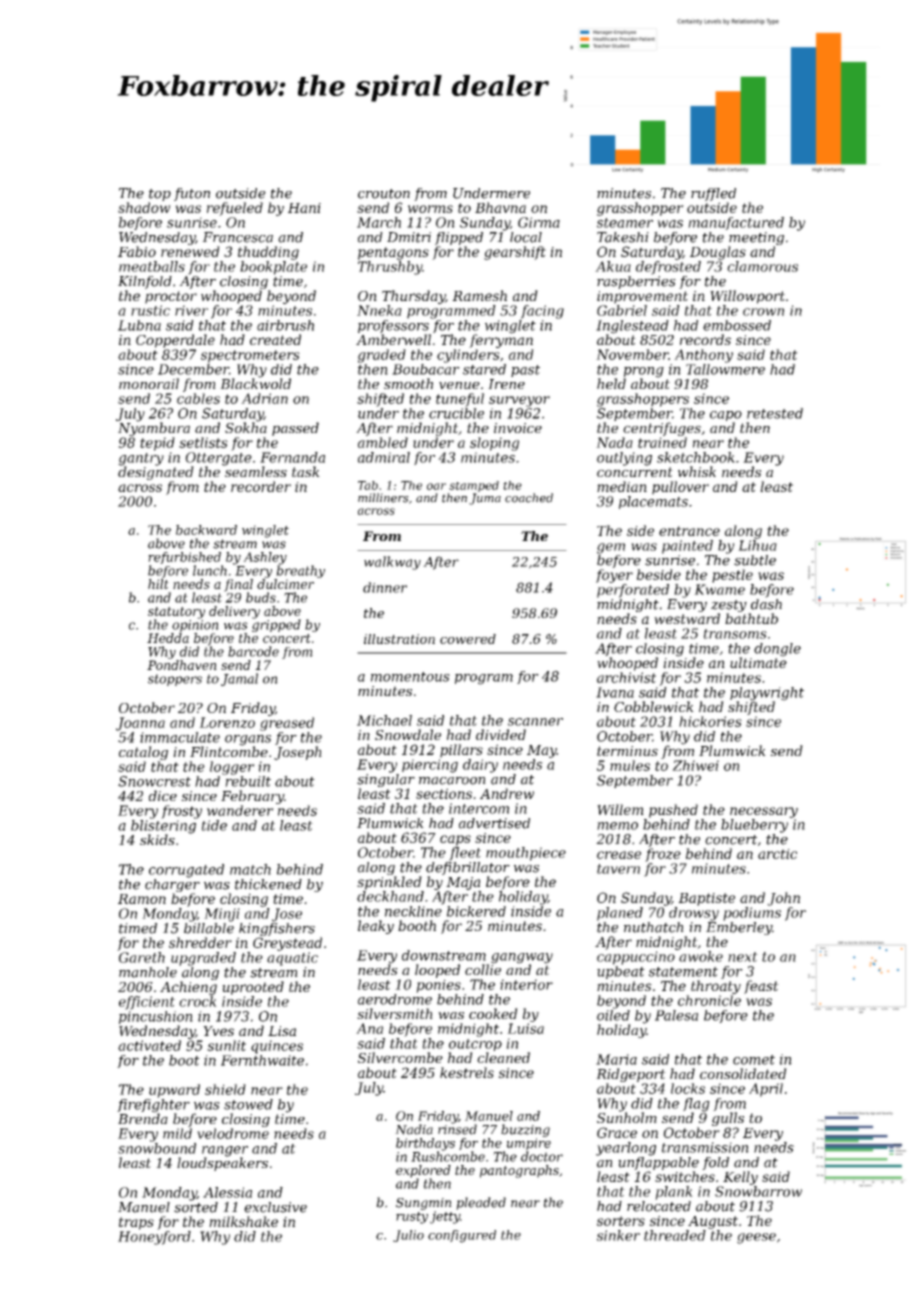  What do you see at coordinates (501, 341) in the image?
I see `ferryman` at bounding box center [501, 341].
